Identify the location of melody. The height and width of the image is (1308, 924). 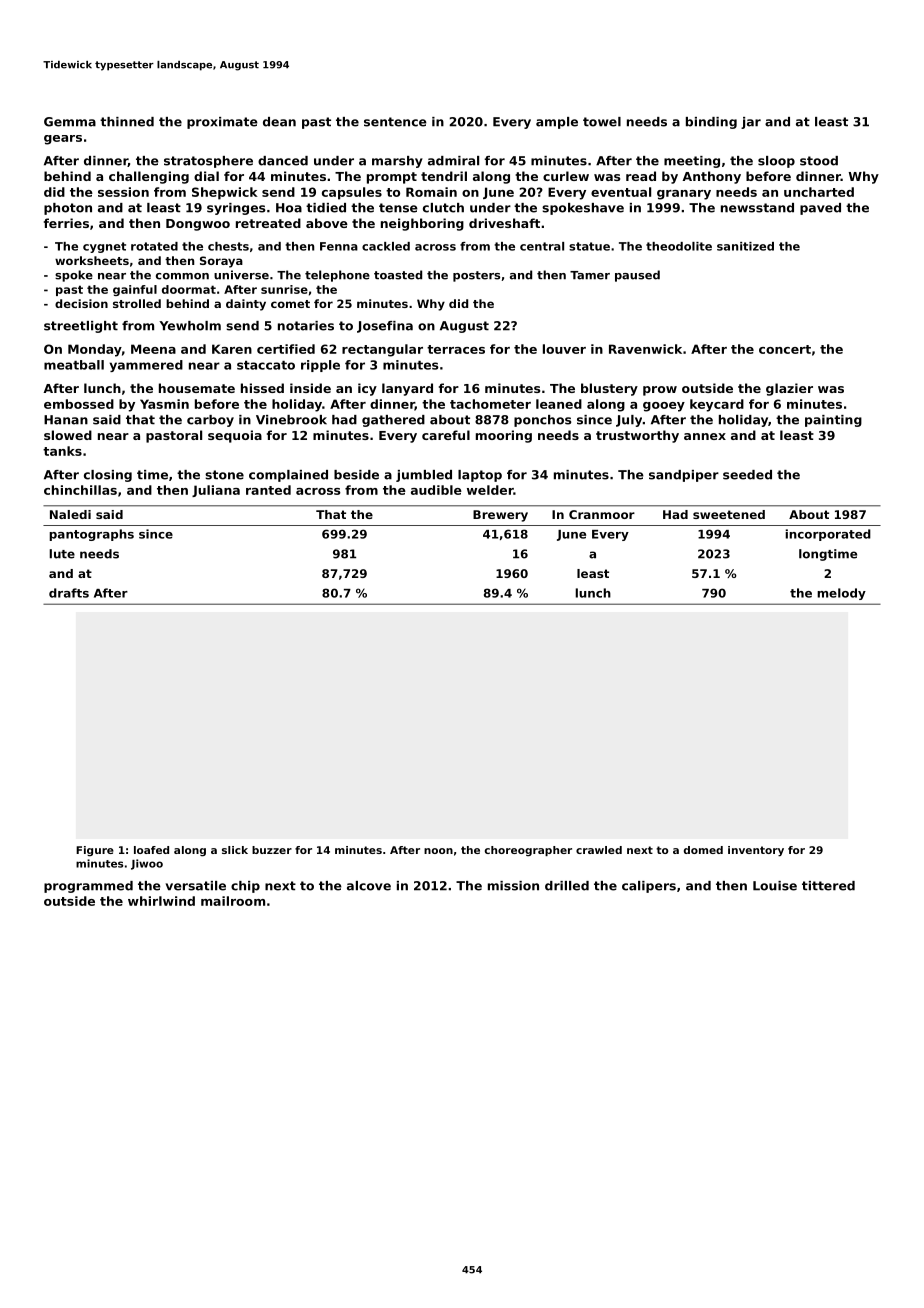
(841, 594).
